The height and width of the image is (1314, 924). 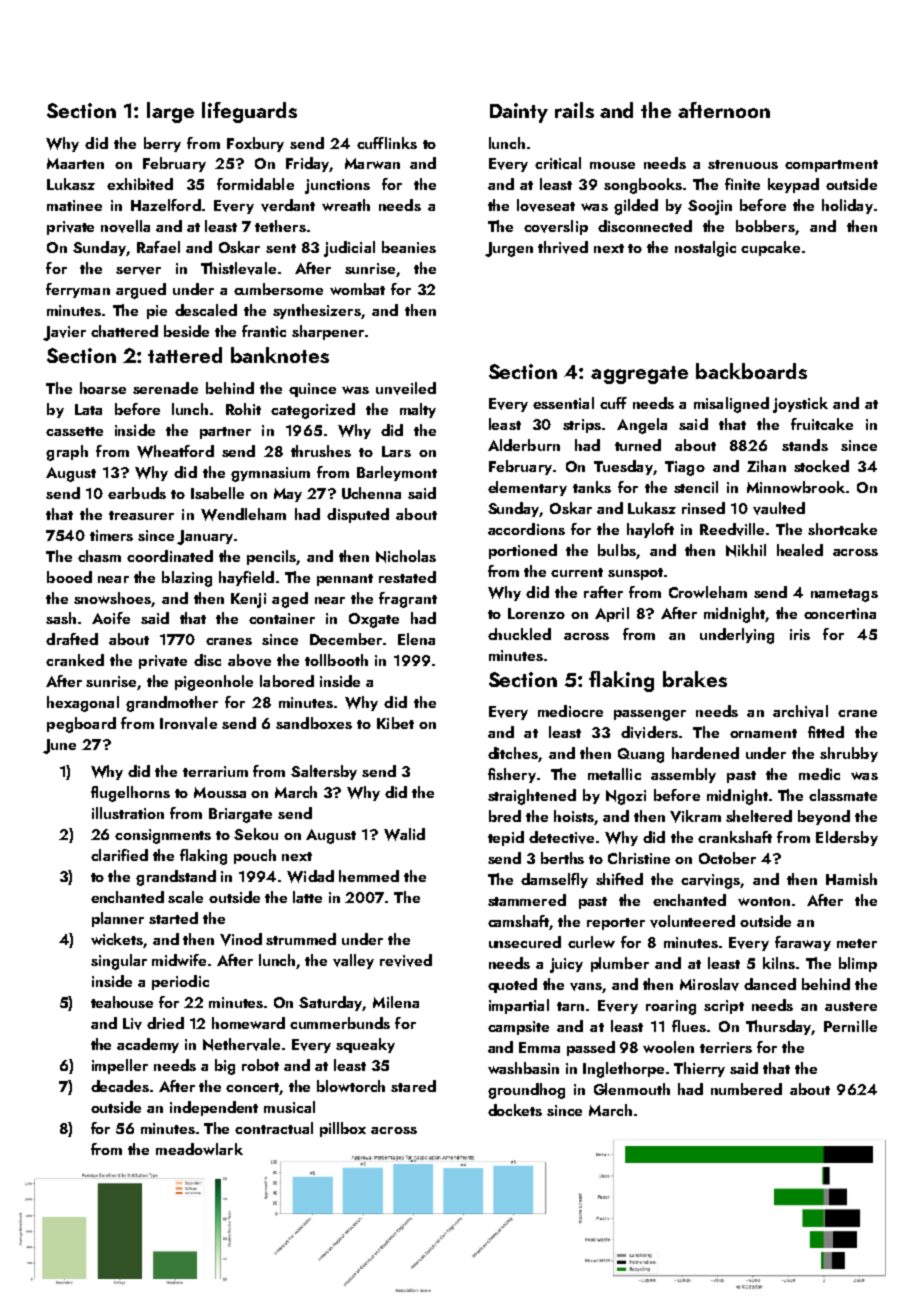 What do you see at coordinates (408, 600) in the image?
I see `fragrant` at bounding box center [408, 600].
